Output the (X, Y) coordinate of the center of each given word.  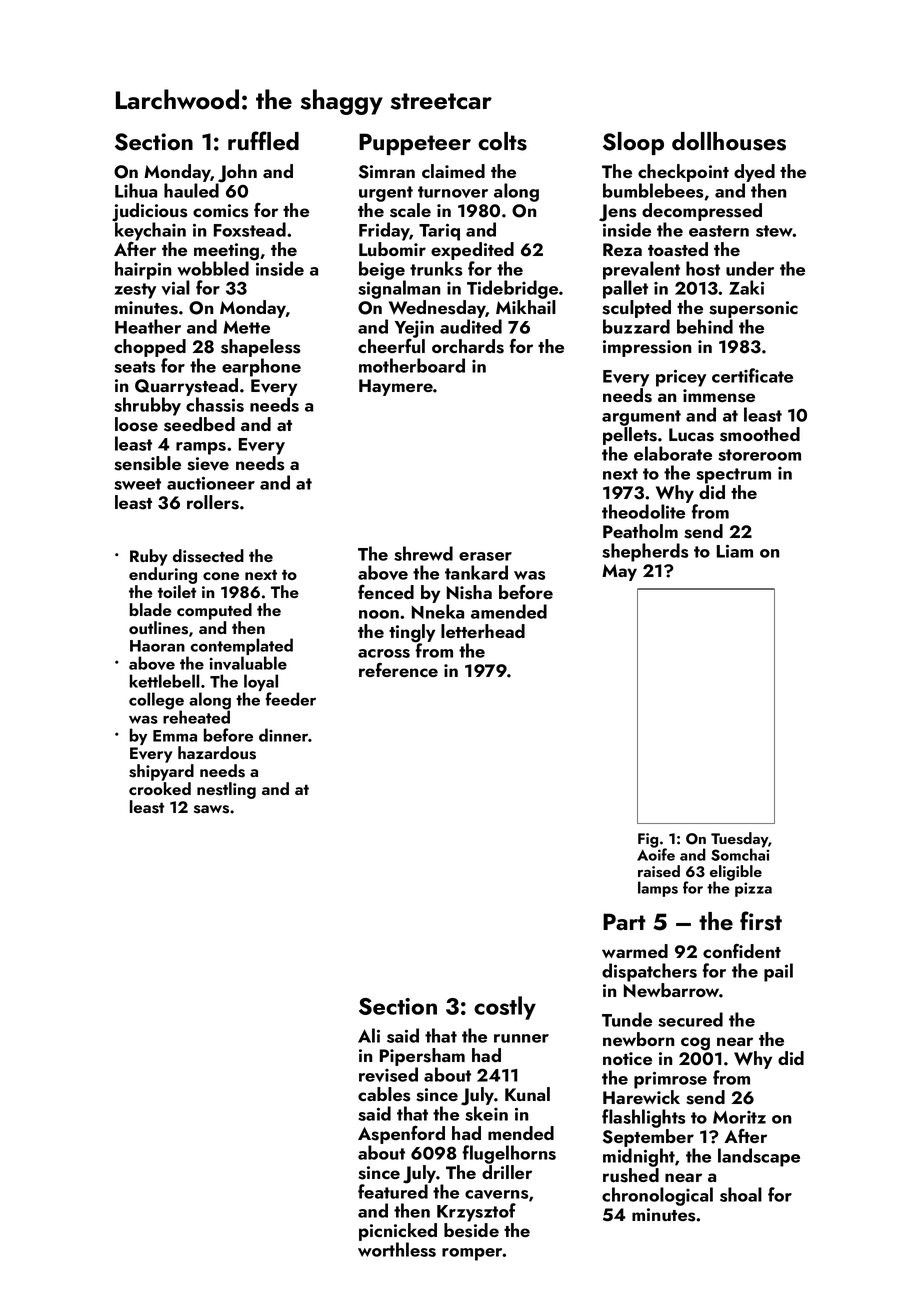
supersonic (753, 309)
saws (211, 809)
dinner (283, 735)
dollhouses (729, 141)
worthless (397, 1249)
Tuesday (739, 840)
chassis (215, 404)
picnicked (398, 1232)
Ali (369, 1035)
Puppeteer (415, 144)
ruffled (263, 141)
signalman (399, 289)
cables (384, 1094)
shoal (741, 1194)
